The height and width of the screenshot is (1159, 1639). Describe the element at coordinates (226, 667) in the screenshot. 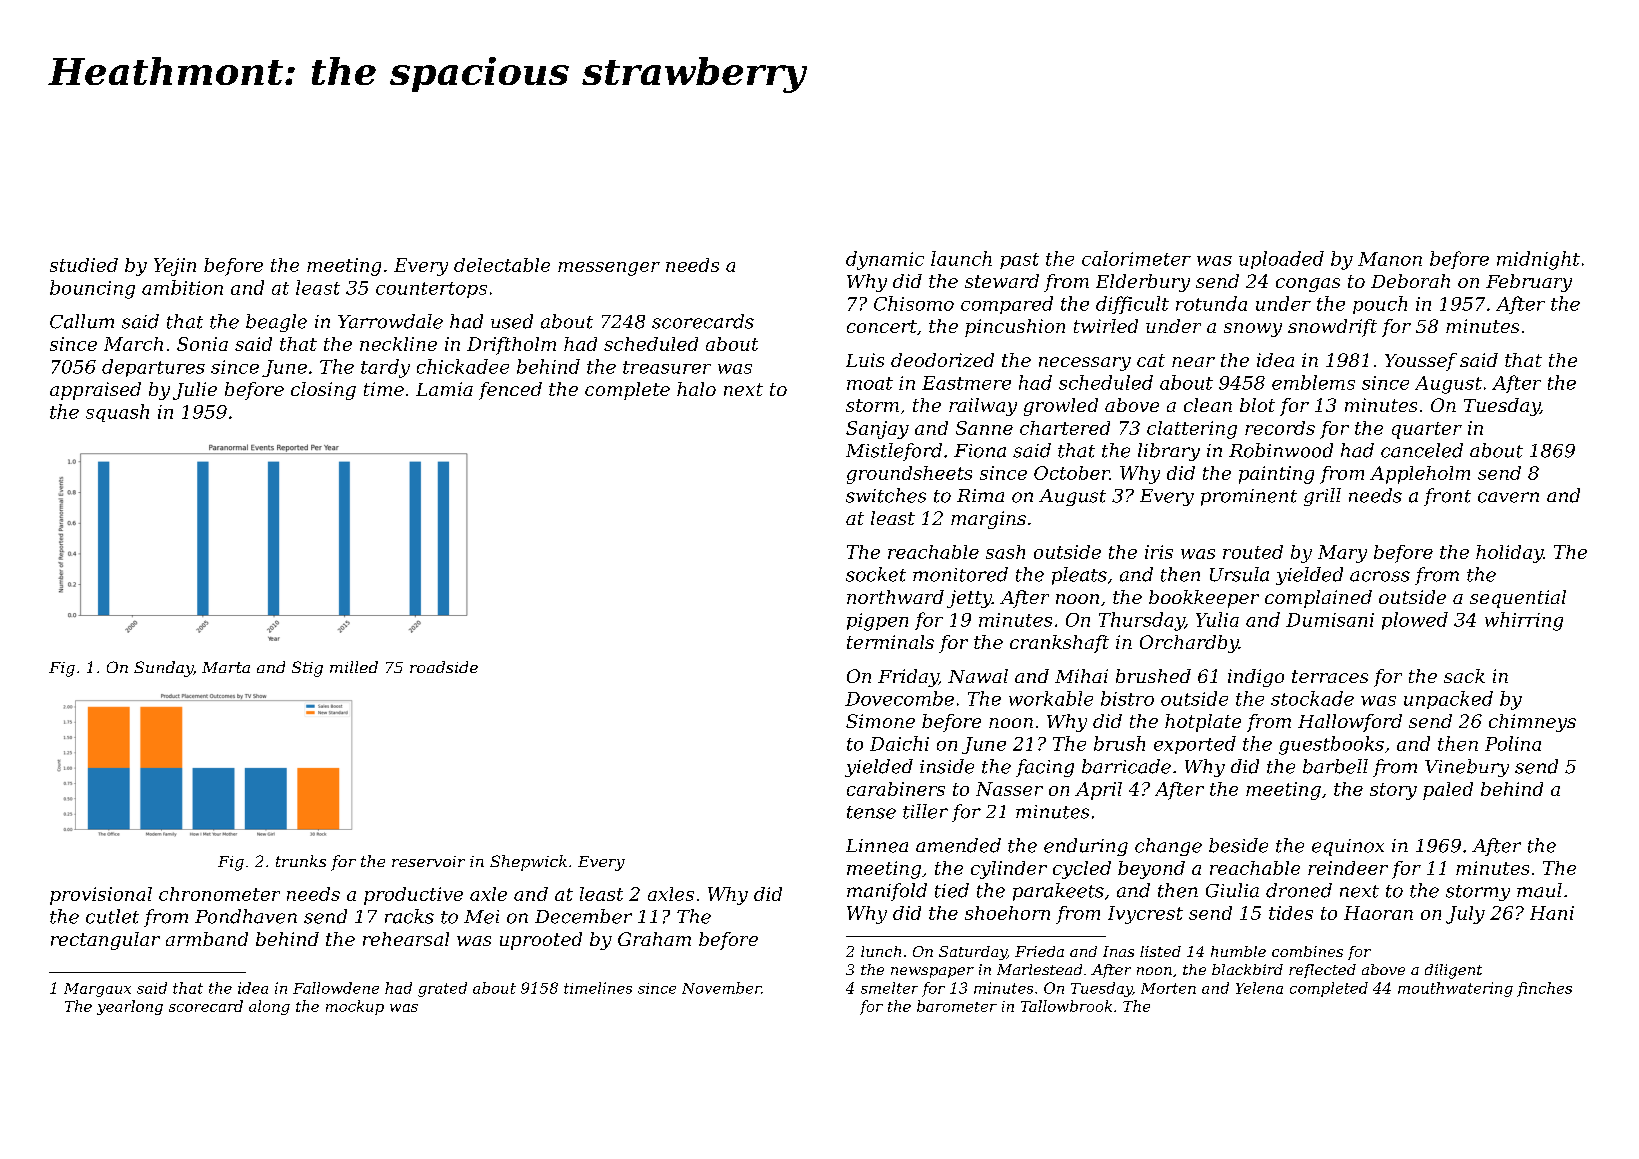

I see `Marta` at that location.
